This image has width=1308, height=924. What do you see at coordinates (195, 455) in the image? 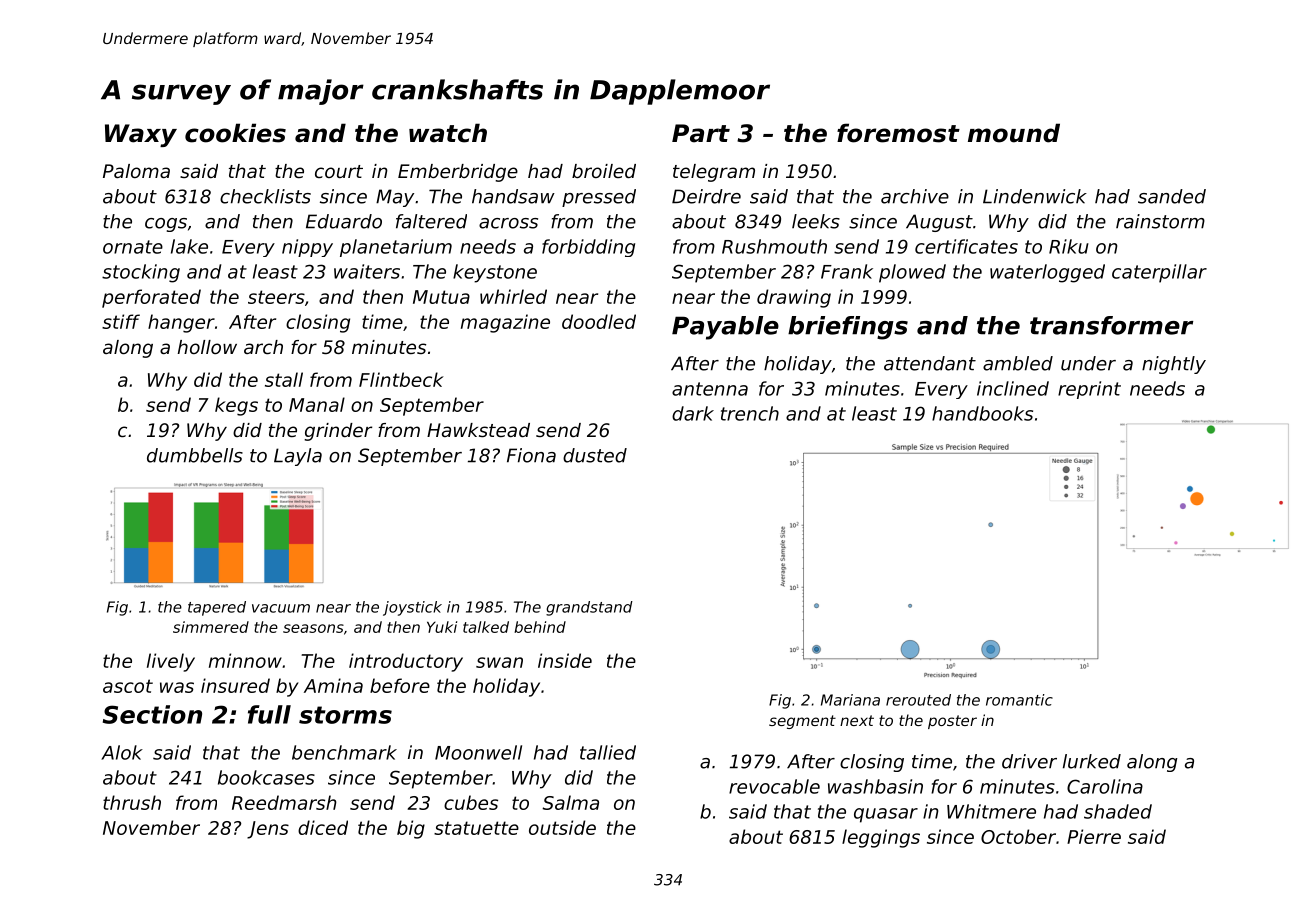
I see `dumbbells` at bounding box center [195, 455].
